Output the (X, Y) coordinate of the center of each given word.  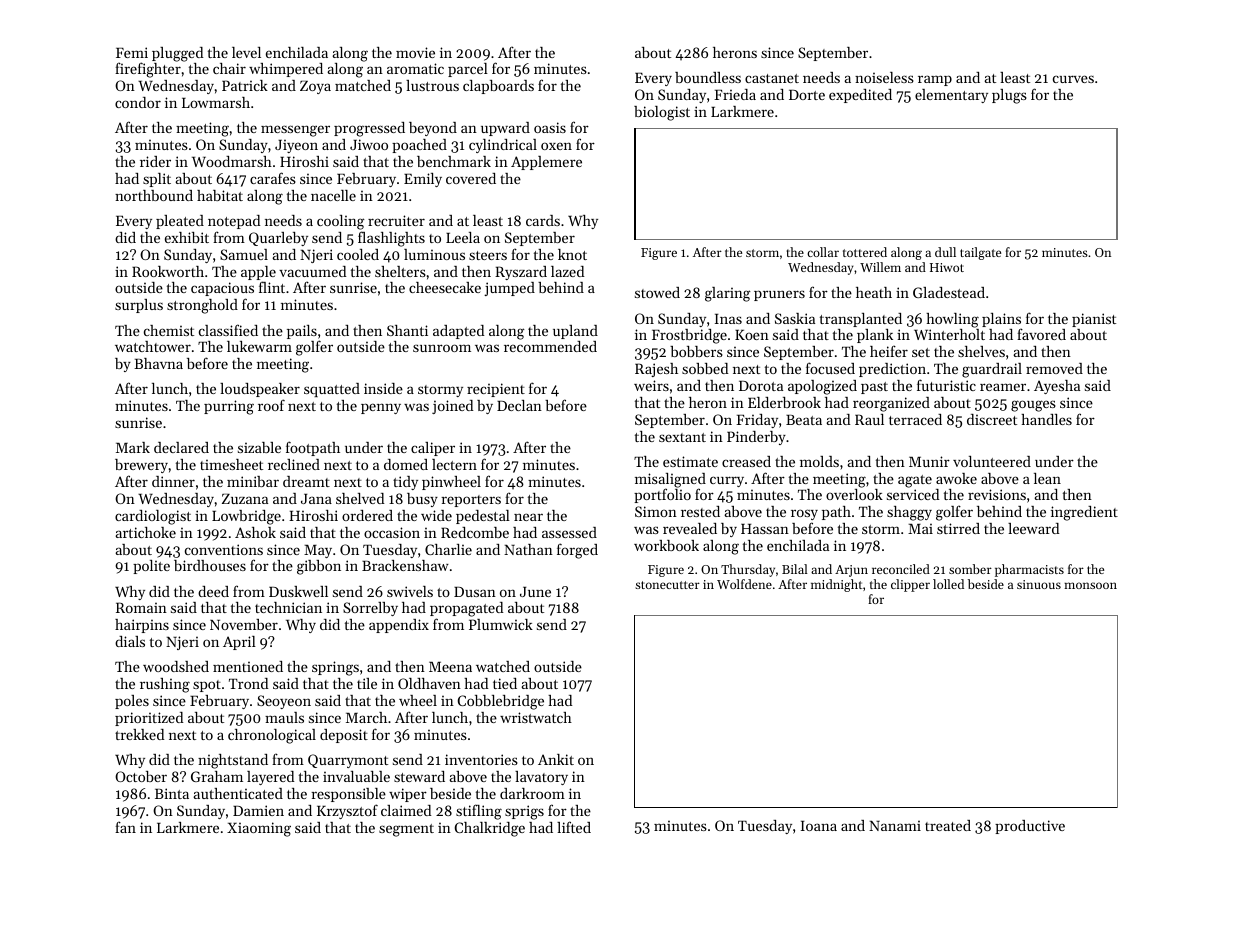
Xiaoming (259, 829)
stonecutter (667, 585)
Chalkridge (490, 829)
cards (543, 220)
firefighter (148, 70)
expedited (860, 96)
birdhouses (210, 565)
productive (1030, 827)
